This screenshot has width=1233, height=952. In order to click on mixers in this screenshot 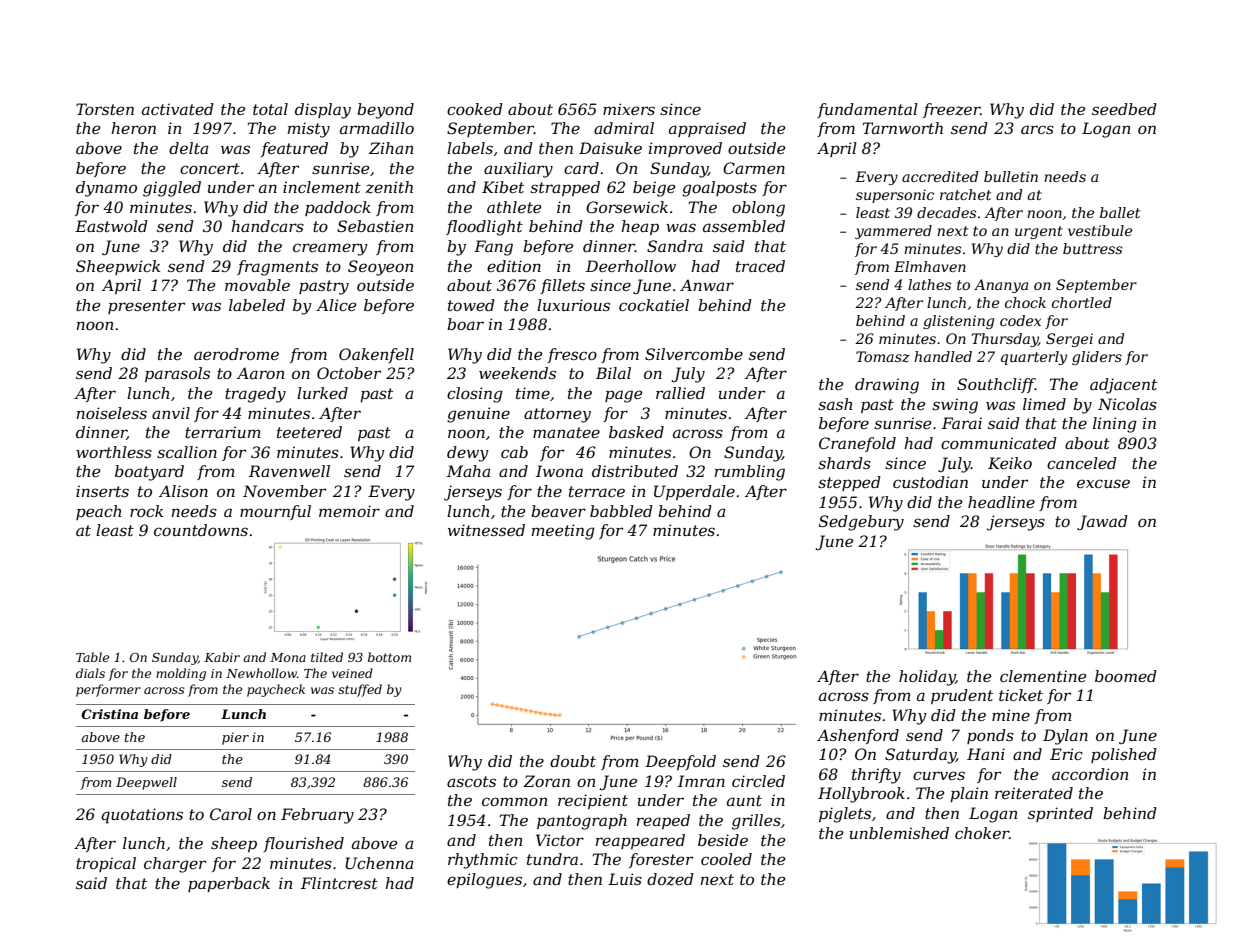, I will do `click(629, 109)`.
